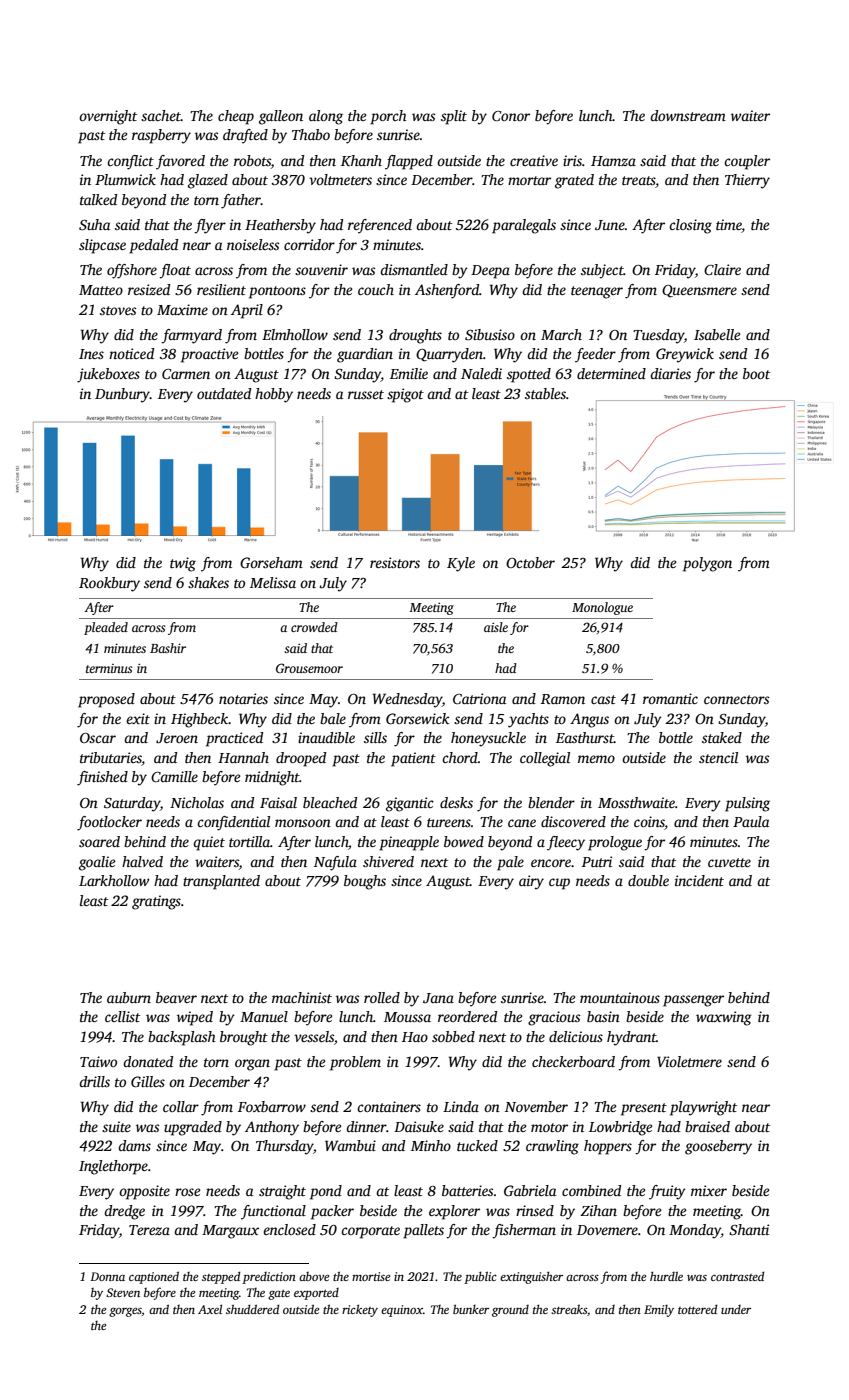 This screenshot has height=1400, width=849. Describe the element at coordinates (281, 117) in the screenshot. I see `galleon` at that location.
